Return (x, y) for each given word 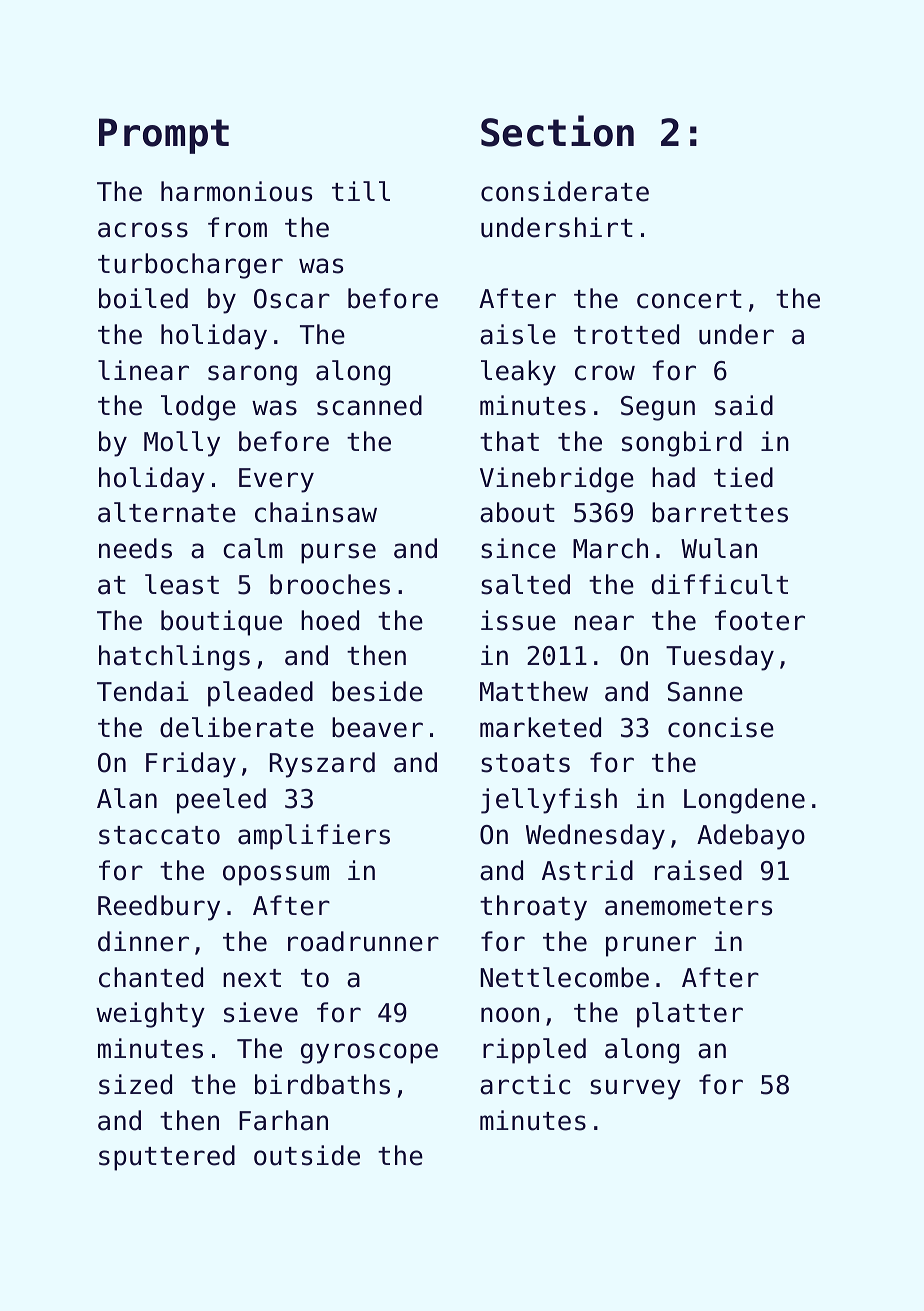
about (517, 512)
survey (635, 1089)
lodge (198, 408)
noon (510, 1015)
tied (743, 477)
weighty (150, 1015)
